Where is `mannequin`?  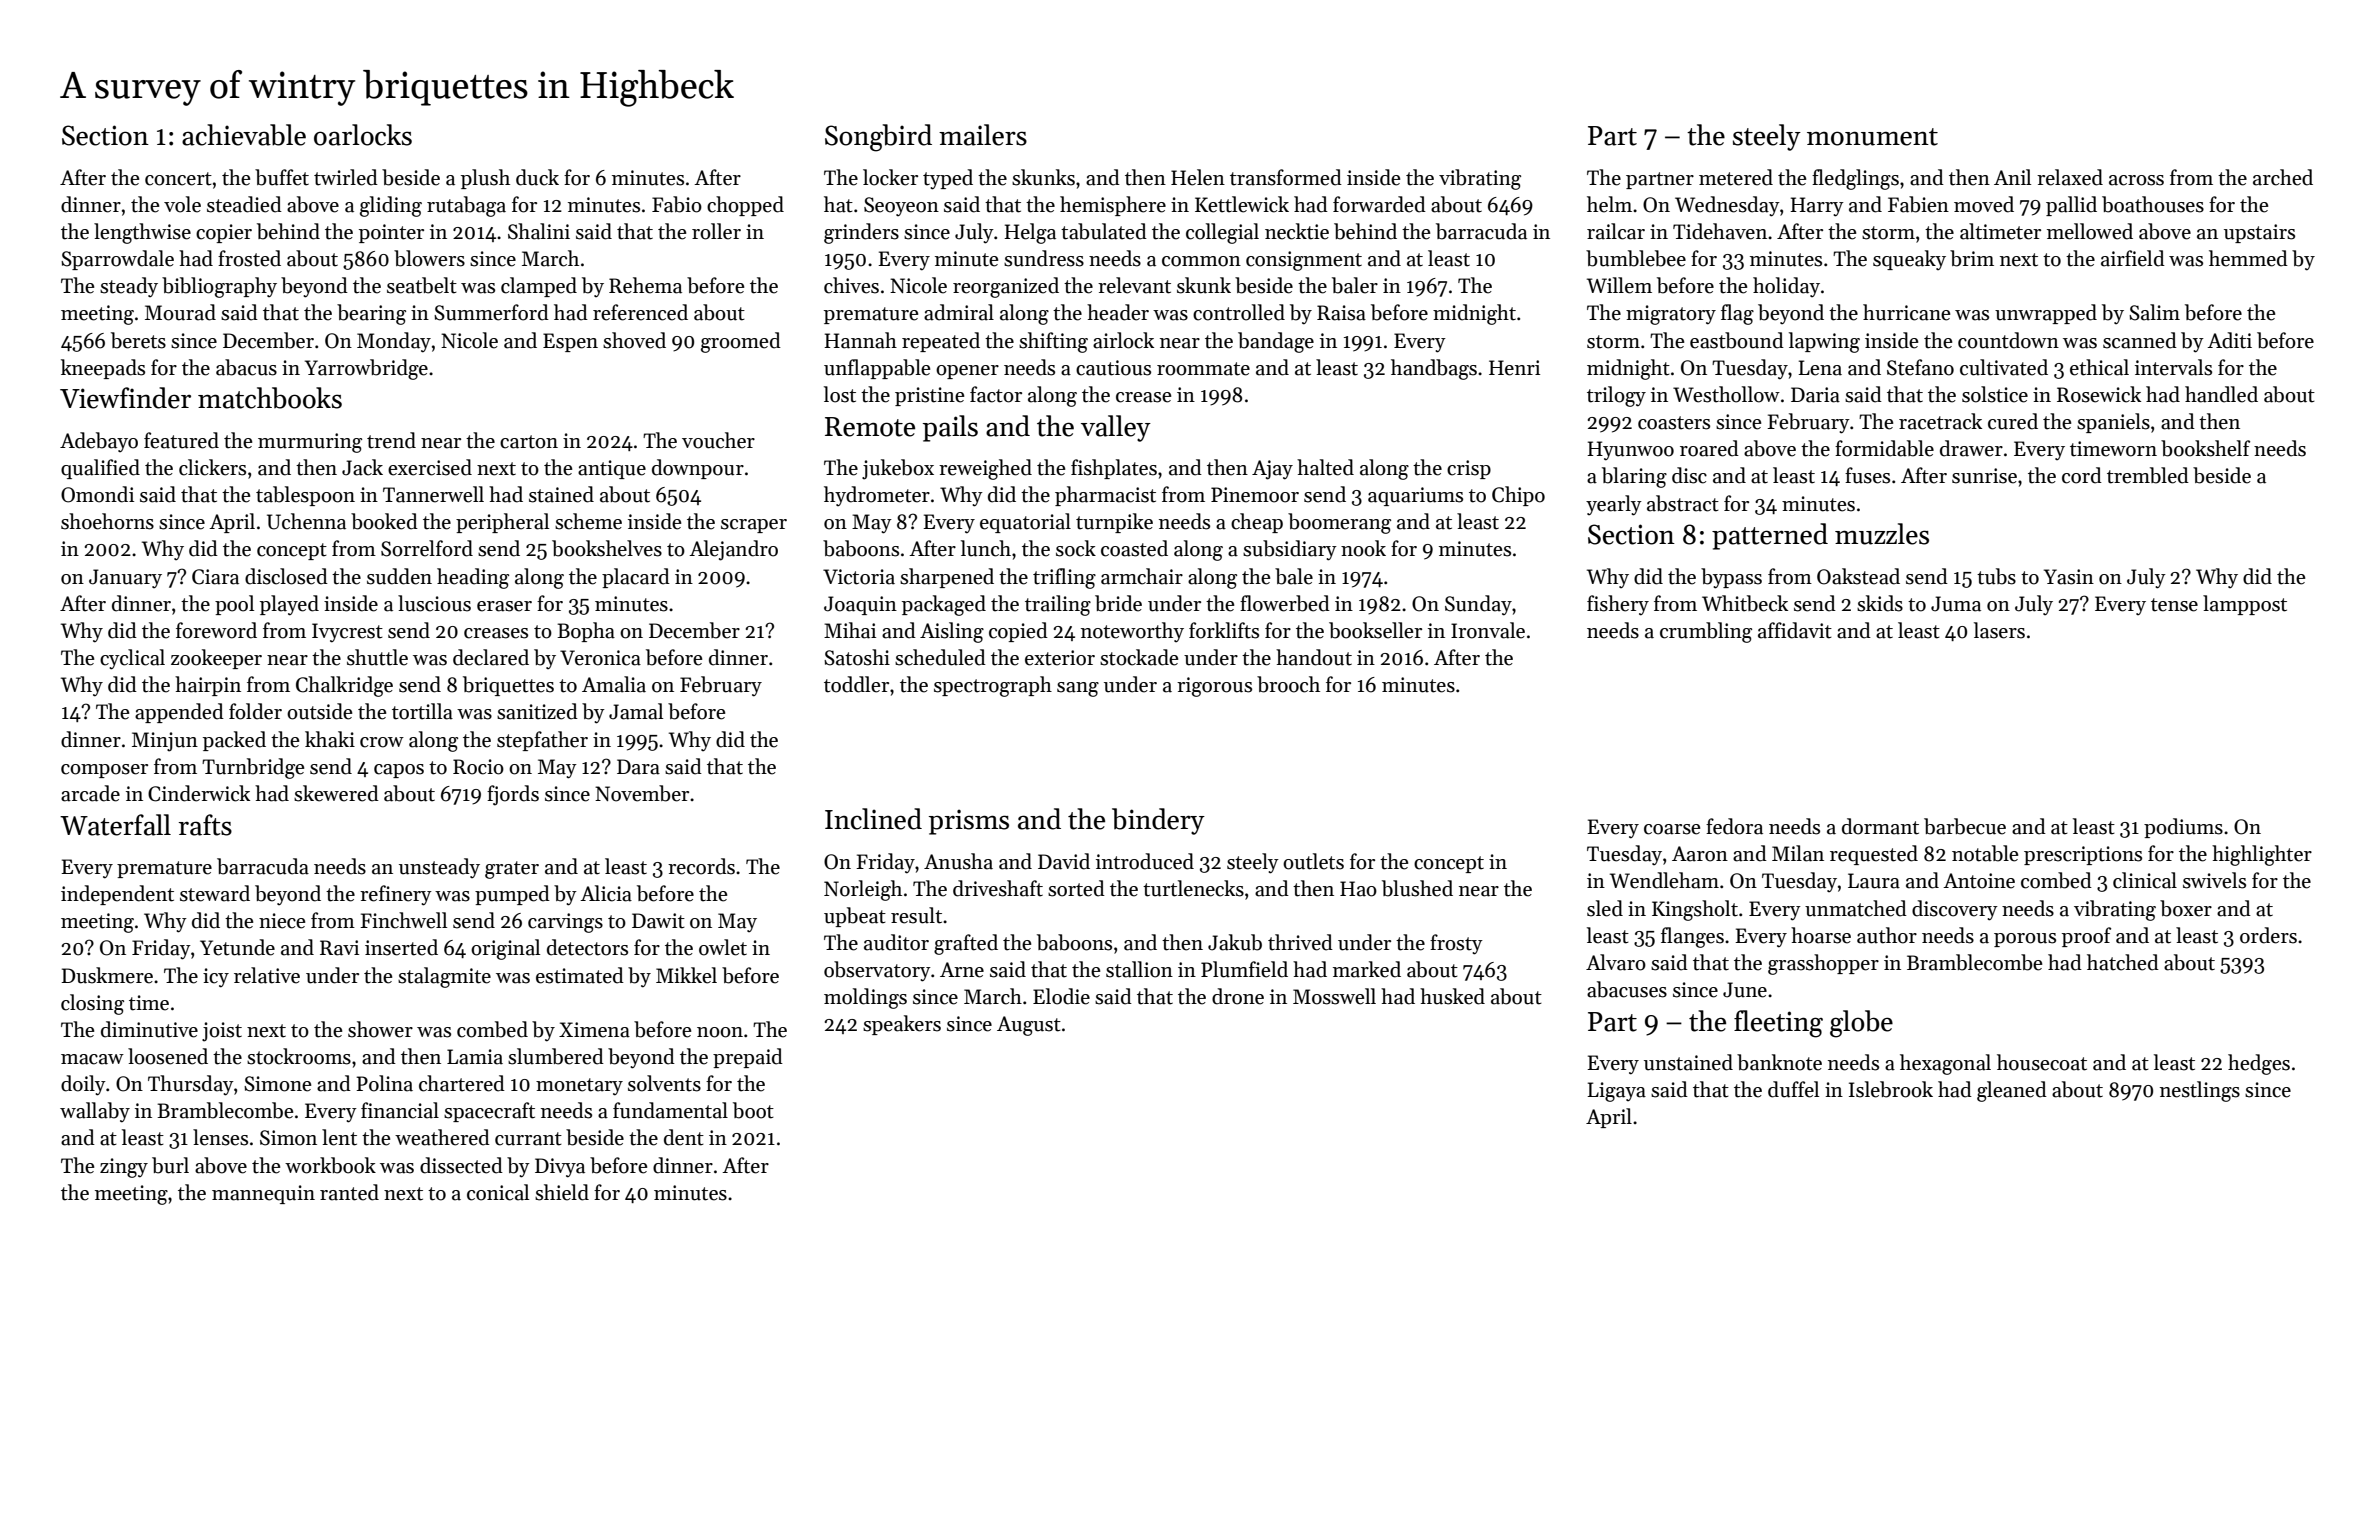
mannequin is located at coordinates (263, 1194).
